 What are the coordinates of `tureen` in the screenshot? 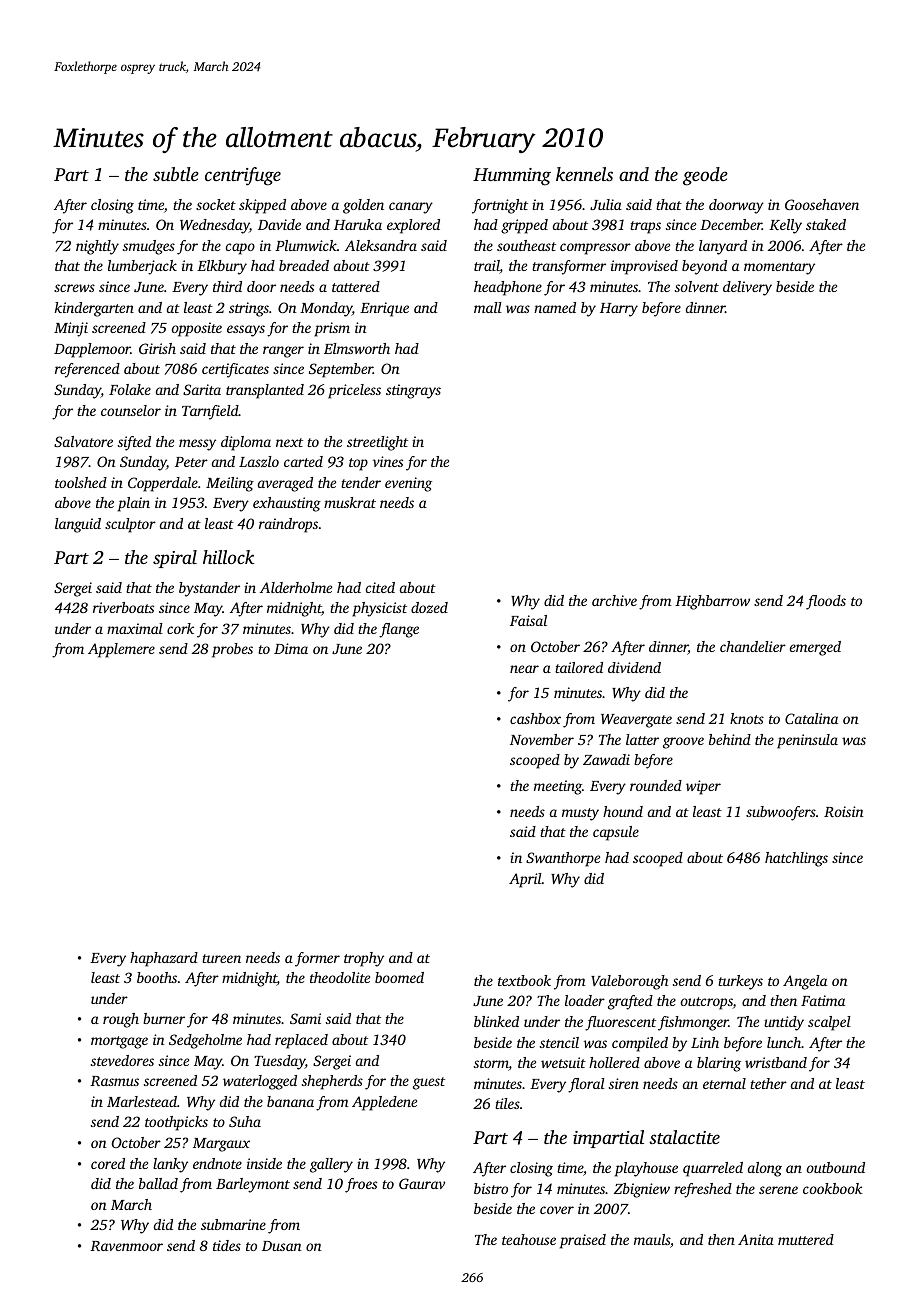 It's located at (221, 958).
